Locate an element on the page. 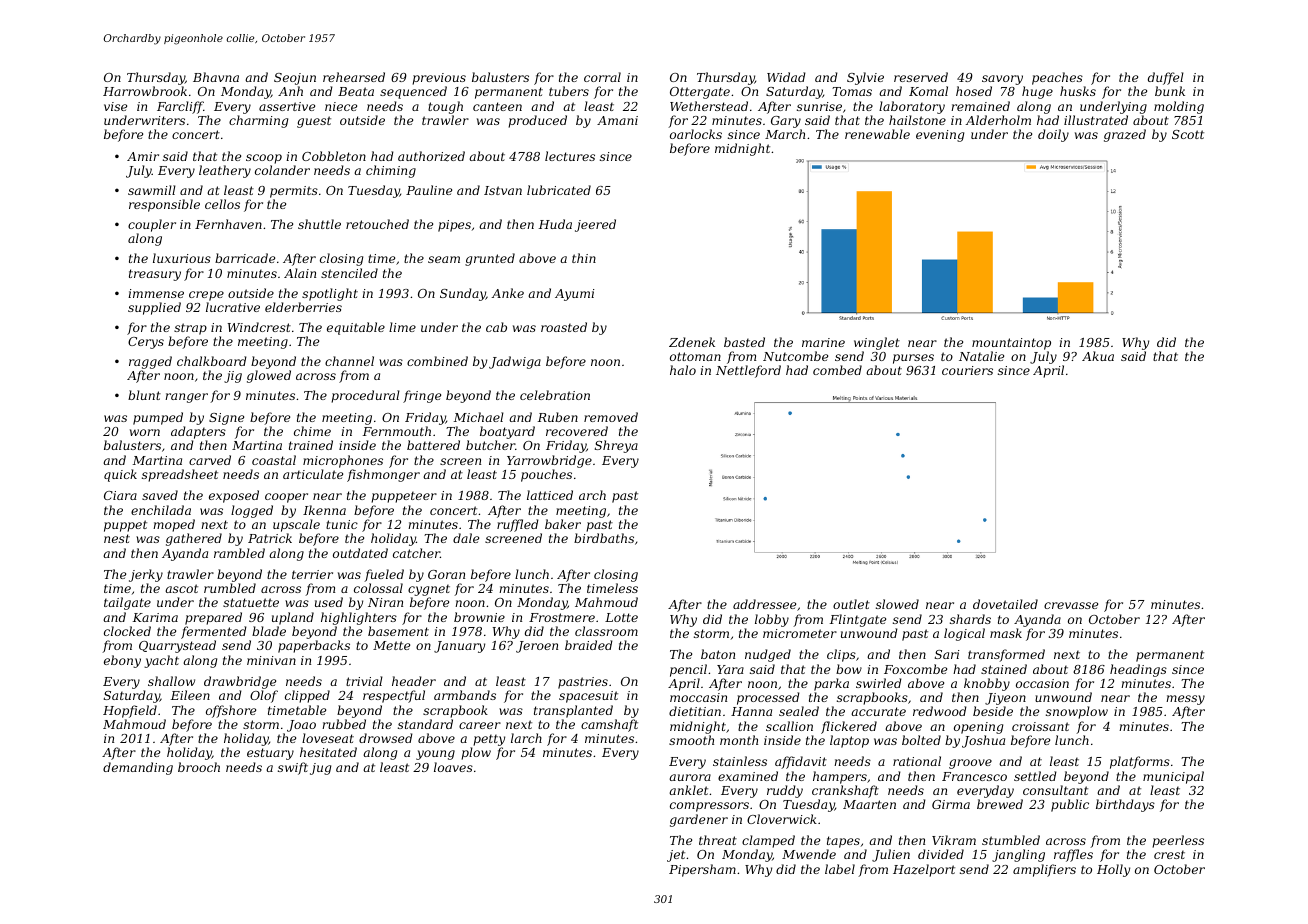  tunic is located at coordinates (342, 524).
